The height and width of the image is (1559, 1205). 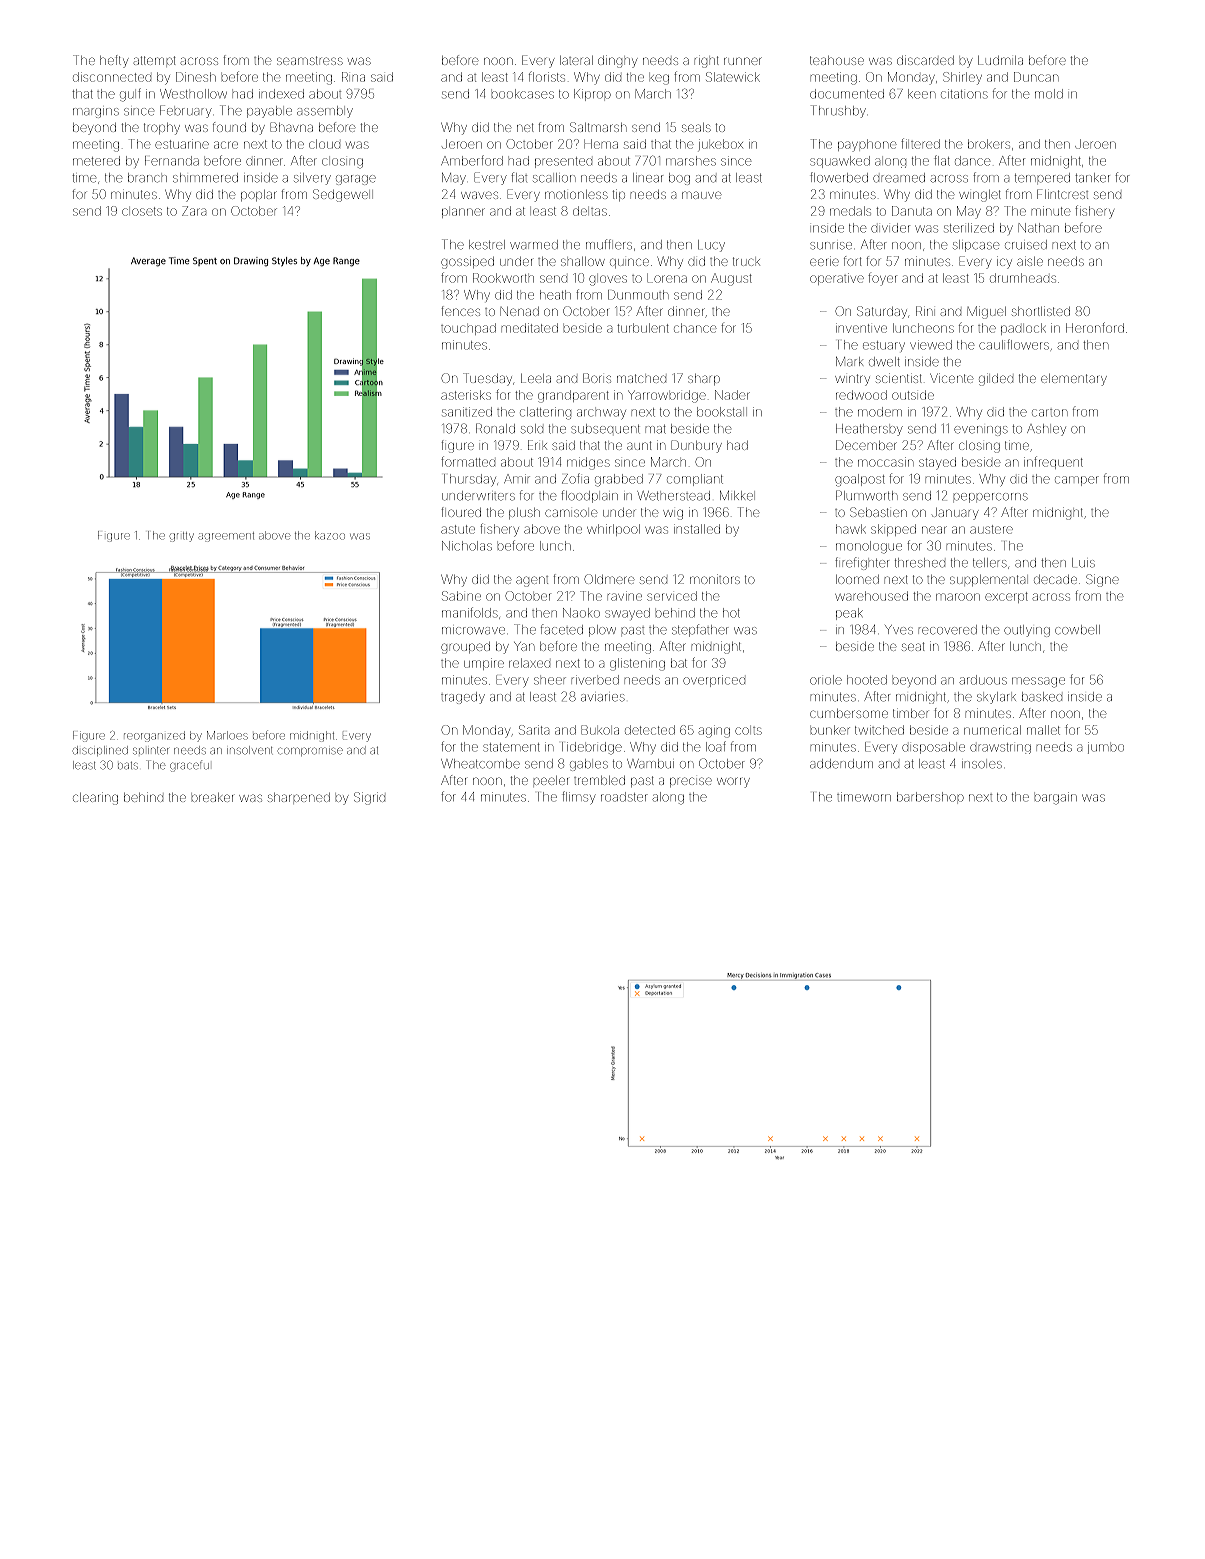 What do you see at coordinates (154, 736) in the image?
I see `reorganized` at bounding box center [154, 736].
